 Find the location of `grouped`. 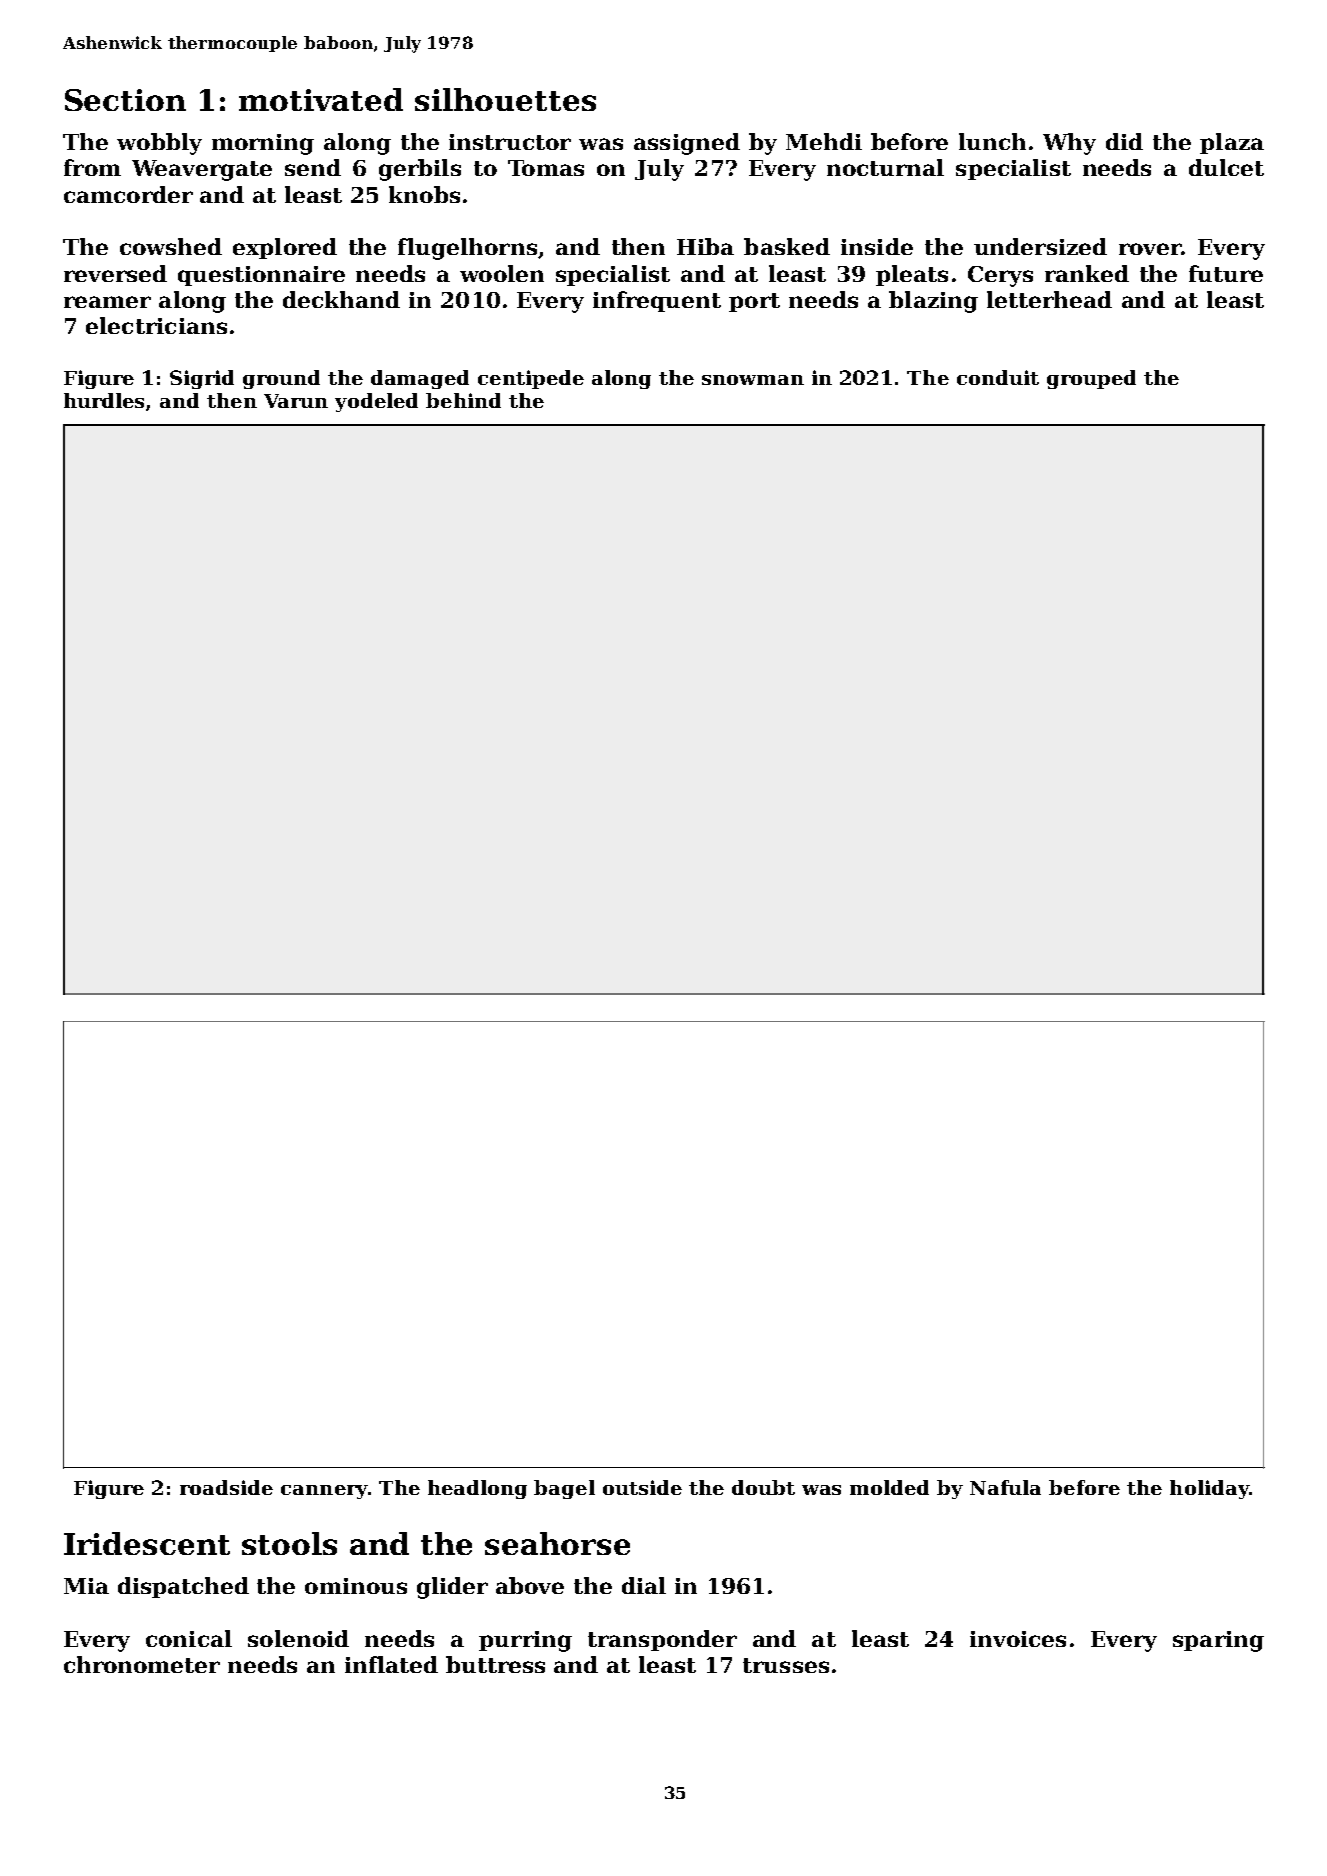

grouped is located at coordinates (1091, 379).
